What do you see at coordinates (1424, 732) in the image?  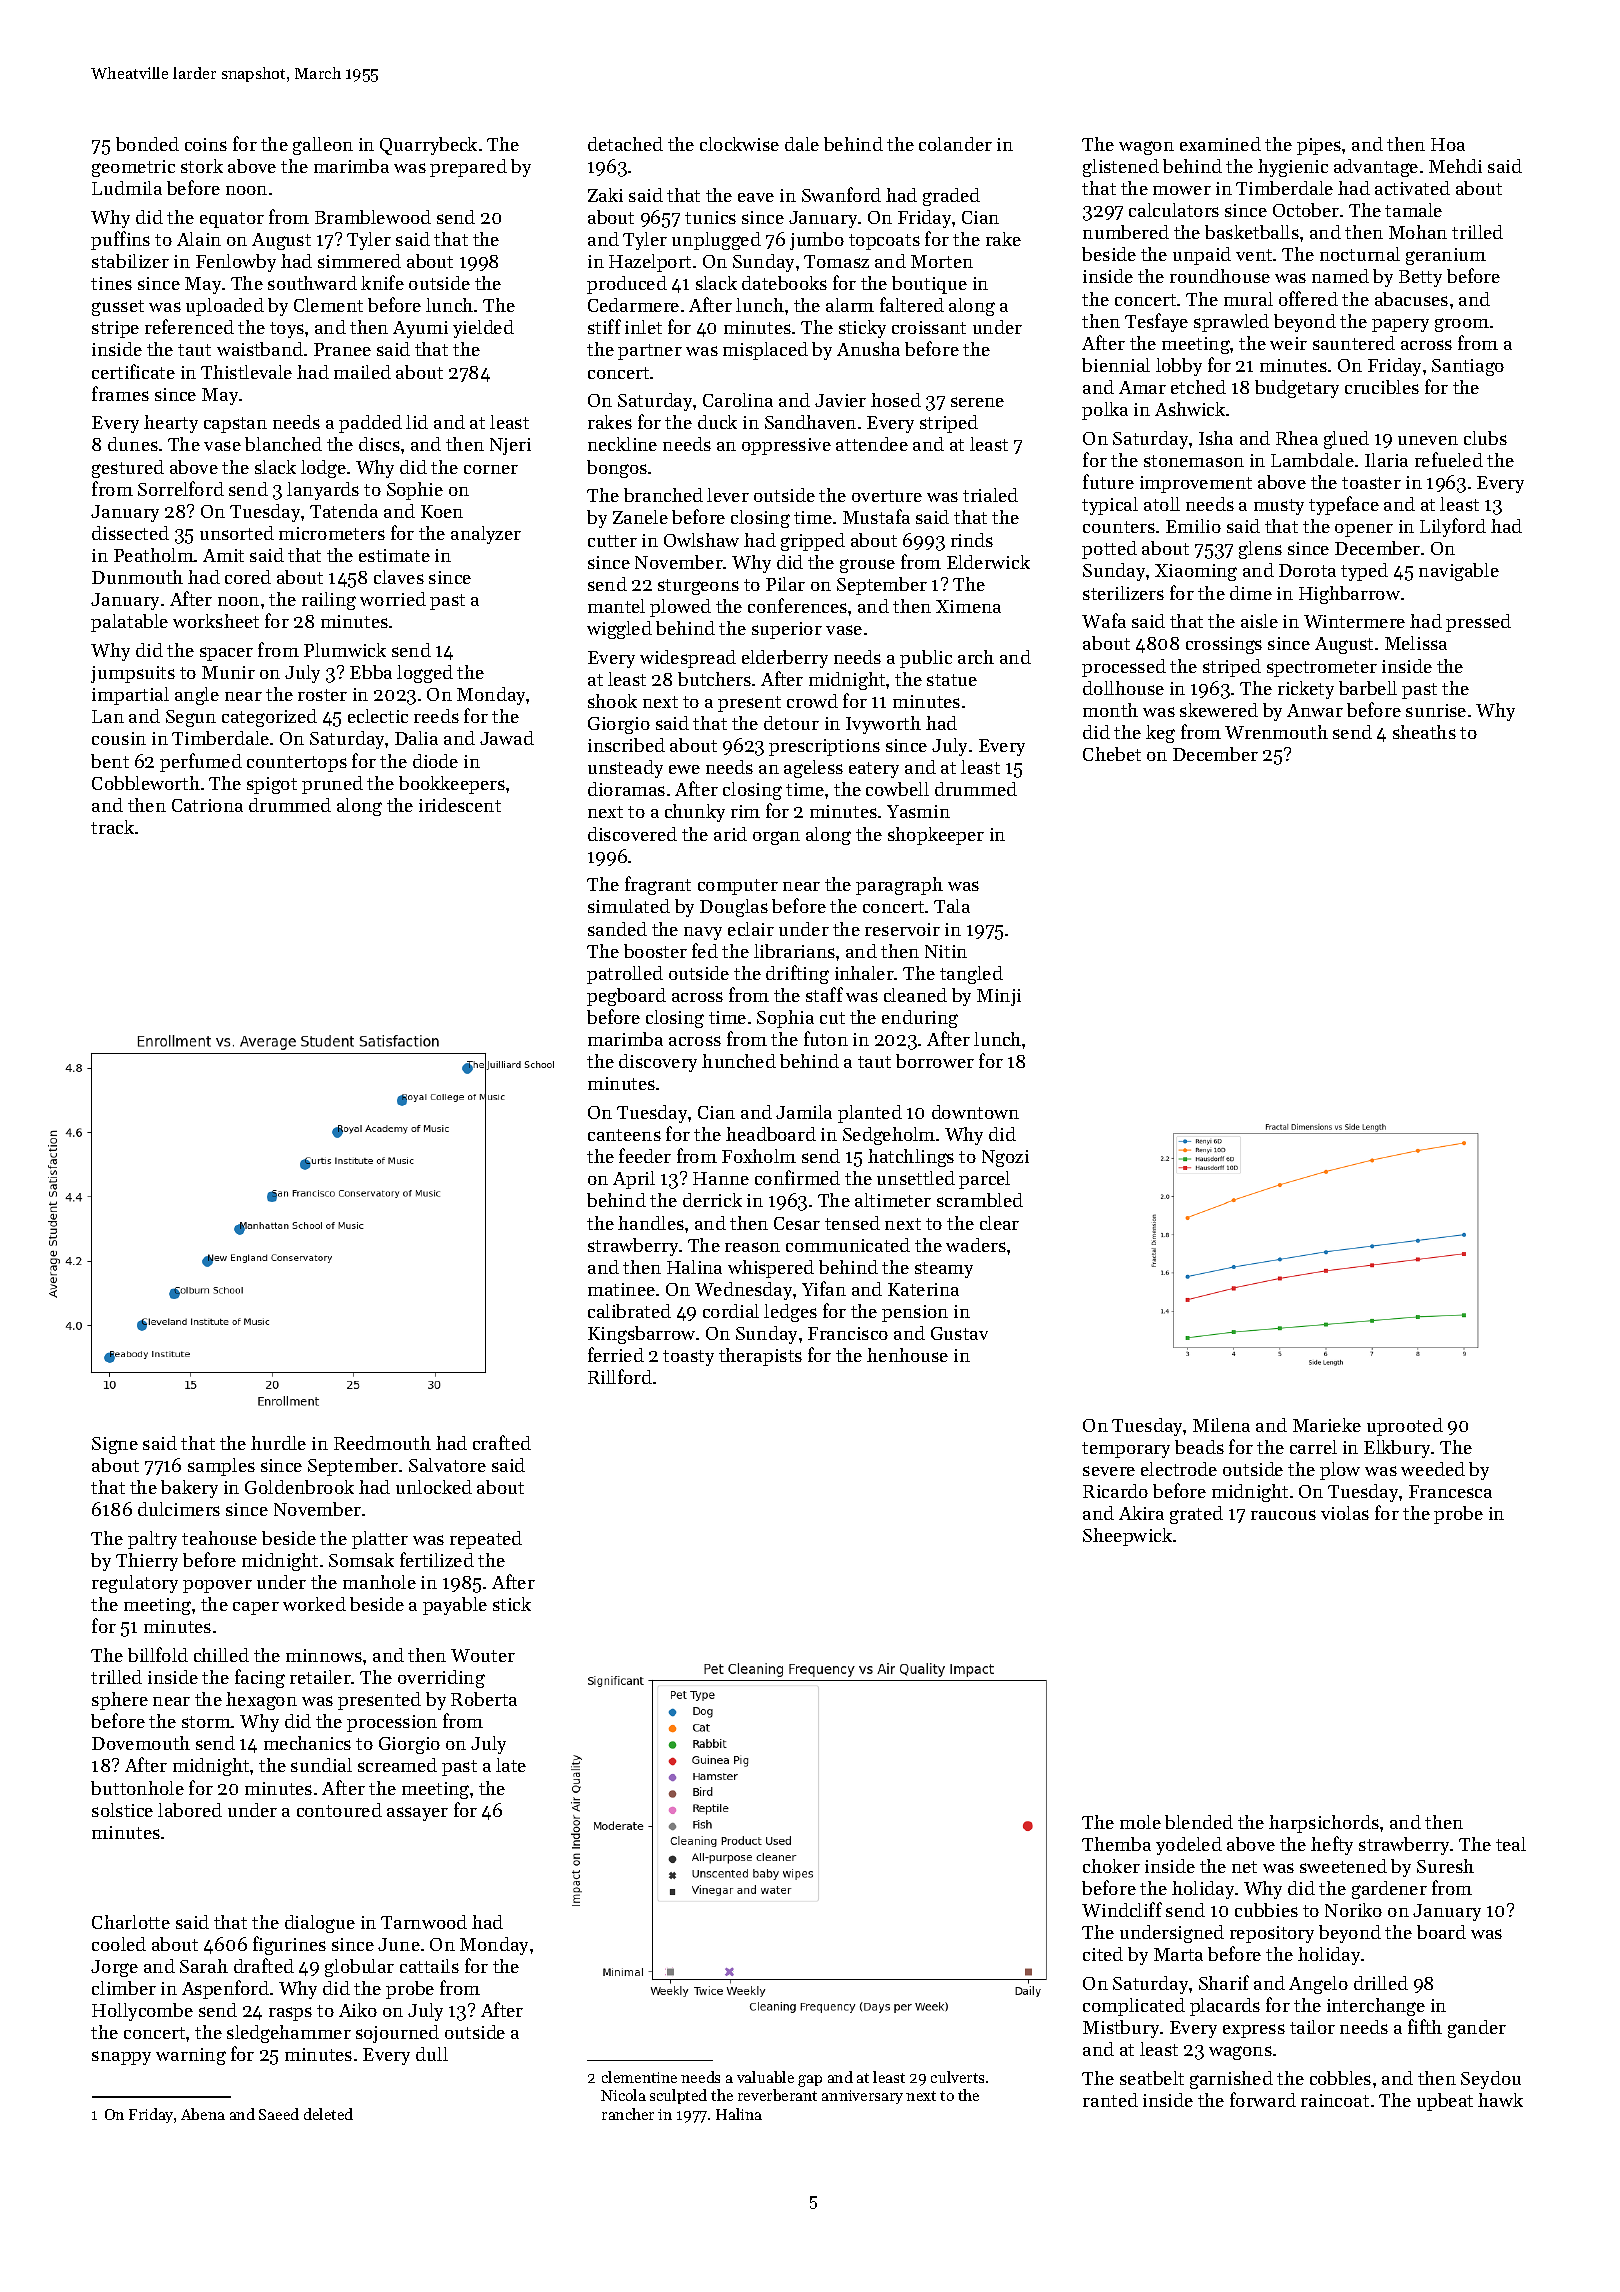 I see `sheaths` at bounding box center [1424, 732].
